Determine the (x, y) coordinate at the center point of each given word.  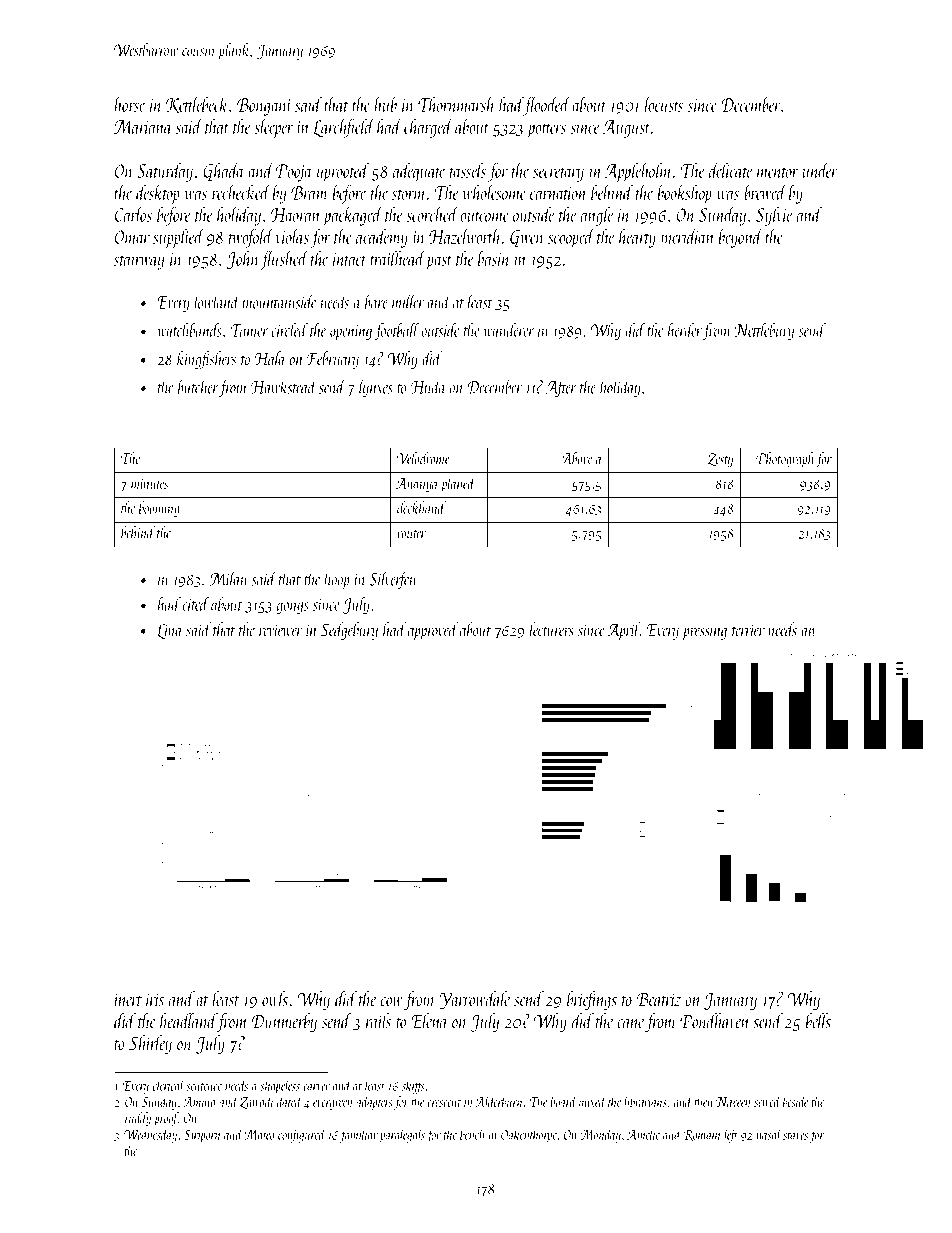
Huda (428, 386)
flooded (547, 106)
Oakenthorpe (529, 1135)
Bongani (264, 107)
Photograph (785, 460)
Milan (228, 578)
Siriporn (202, 1136)
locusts (664, 104)
